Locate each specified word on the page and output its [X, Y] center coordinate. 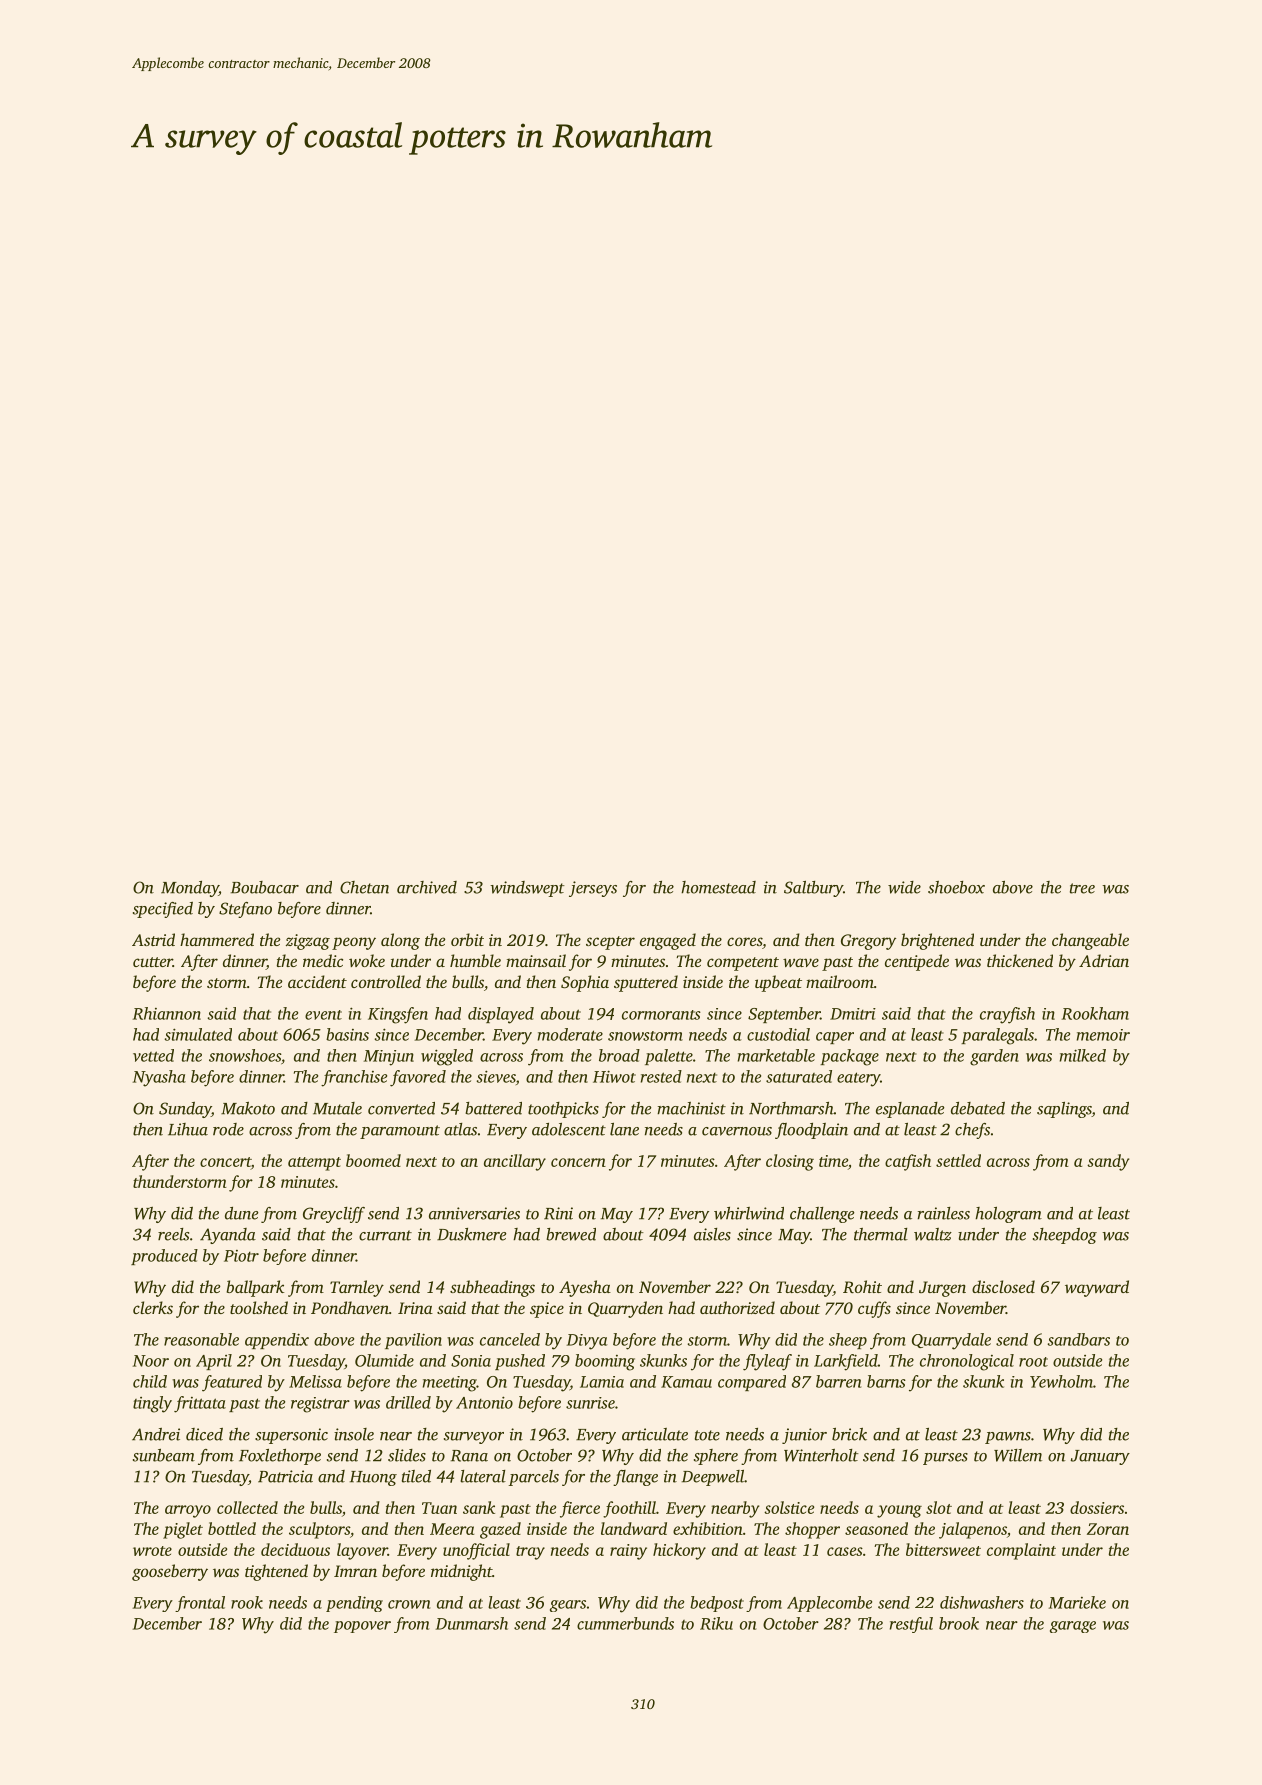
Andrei [156, 1434]
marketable [776, 1055]
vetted [153, 1055]
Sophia [585, 983]
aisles [712, 1234]
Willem [1018, 1455]
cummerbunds [625, 1623]
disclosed [1003, 1286]
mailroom [840, 981]
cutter [153, 962]
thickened [1020, 960]
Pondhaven [350, 1307]
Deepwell [713, 1478]
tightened [276, 1572]
